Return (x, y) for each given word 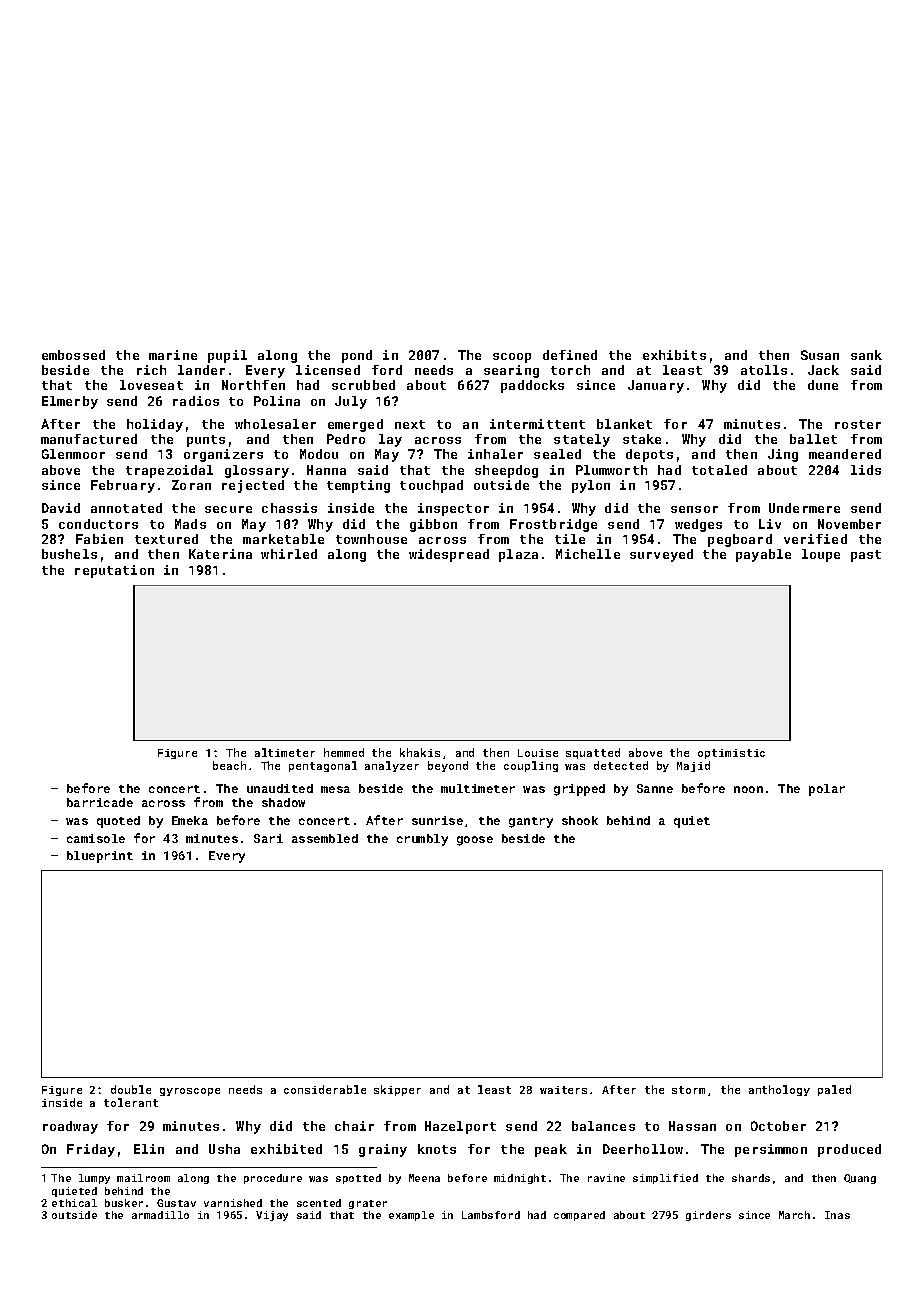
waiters (563, 1090)
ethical (74, 1203)
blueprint (100, 857)
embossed (73, 355)
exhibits (674, 355)
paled (834, 1090)
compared (579, 1216)
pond (357, 356)
